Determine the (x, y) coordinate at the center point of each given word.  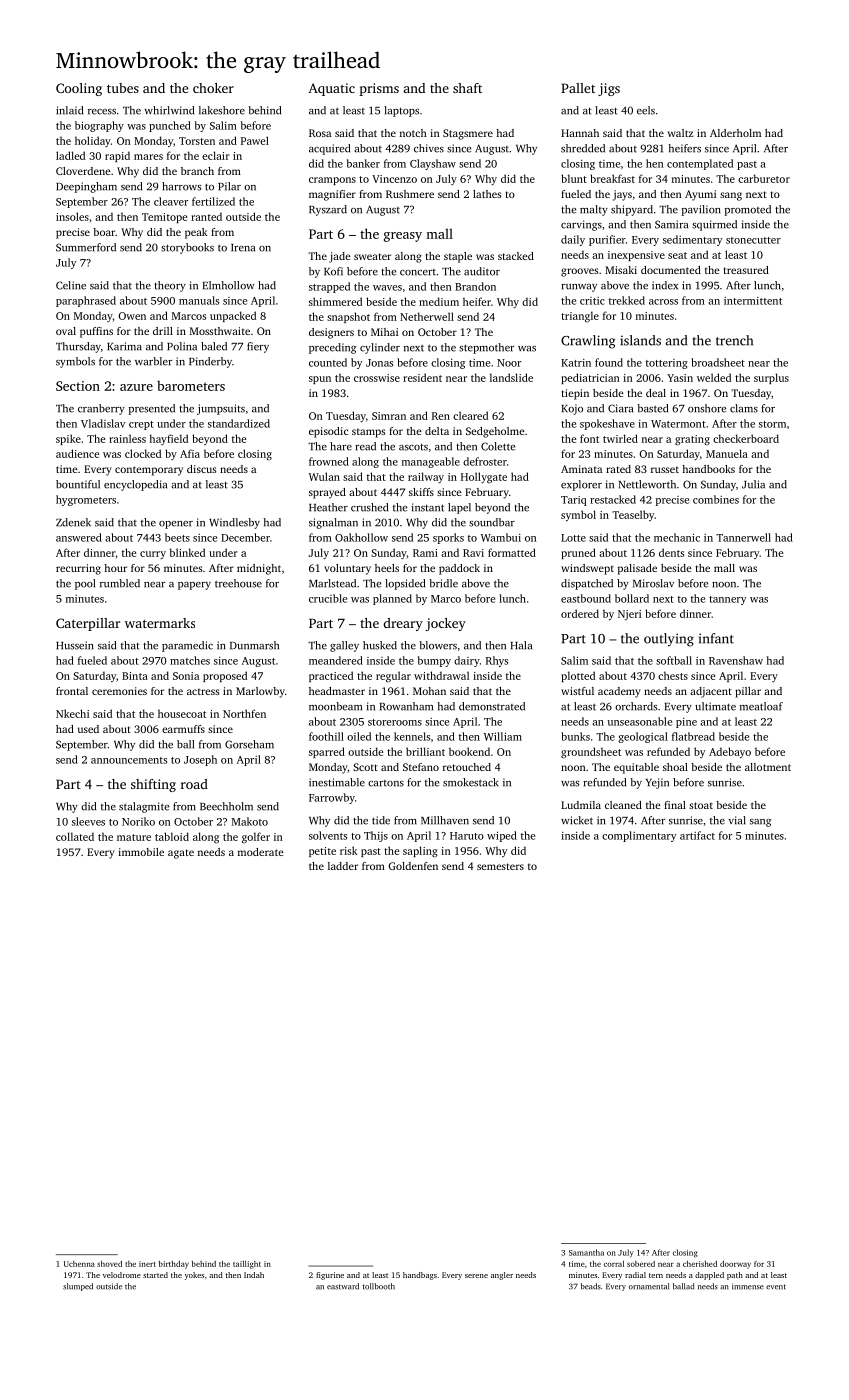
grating (692, 440)
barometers (191, 385)
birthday (174, 1265)
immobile (141, 852)
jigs (609, 89)
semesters (500, 866)
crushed (369, 507)
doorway (735, 1265)
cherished (700, 1264)
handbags (420, 1276)
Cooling (79, 89)
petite (322, 852)
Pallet (578, 88)
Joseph (200, 760)
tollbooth (379, 1286)
